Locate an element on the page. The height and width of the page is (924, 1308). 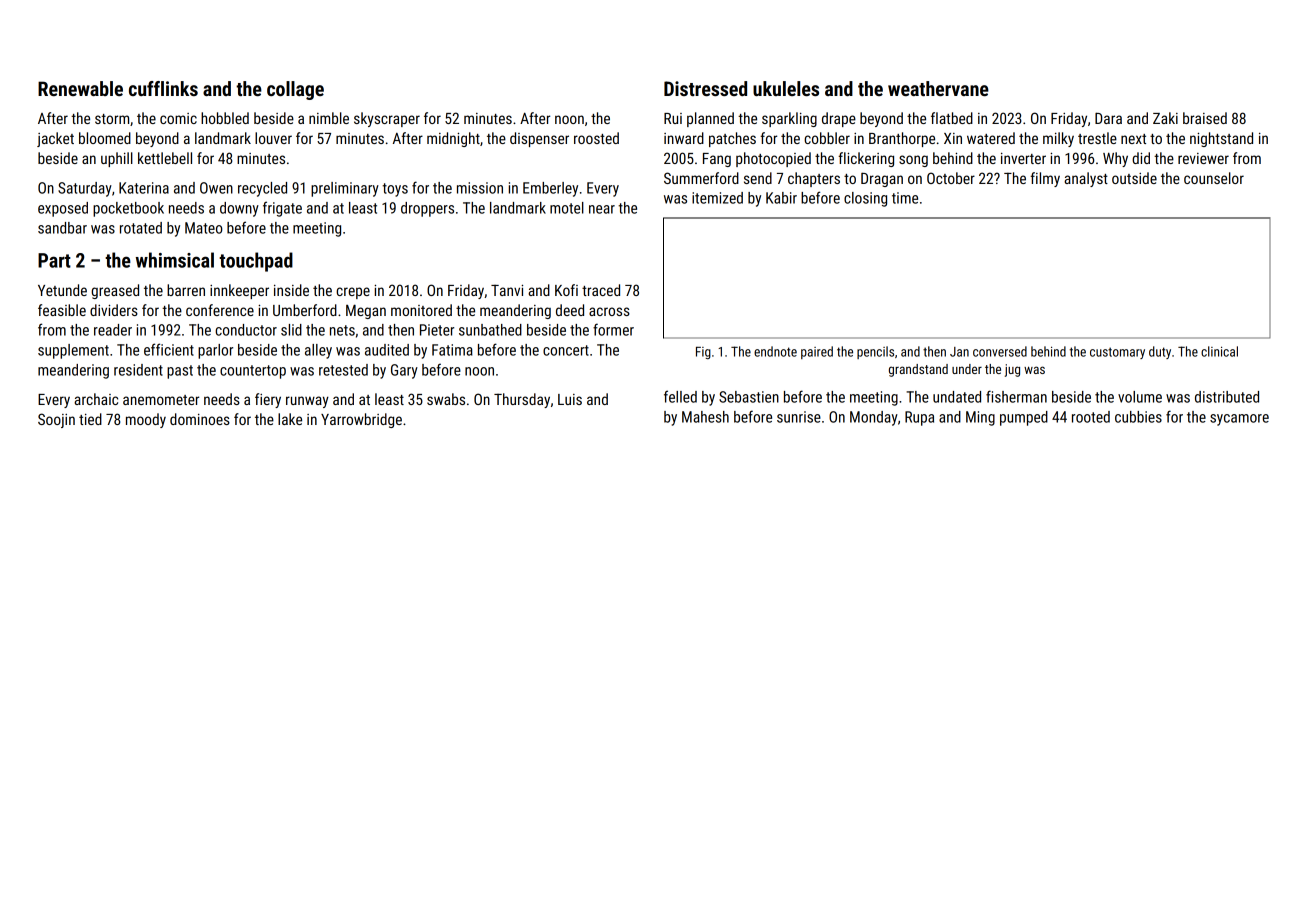
bloomed is located at coordinates (105, 138).
